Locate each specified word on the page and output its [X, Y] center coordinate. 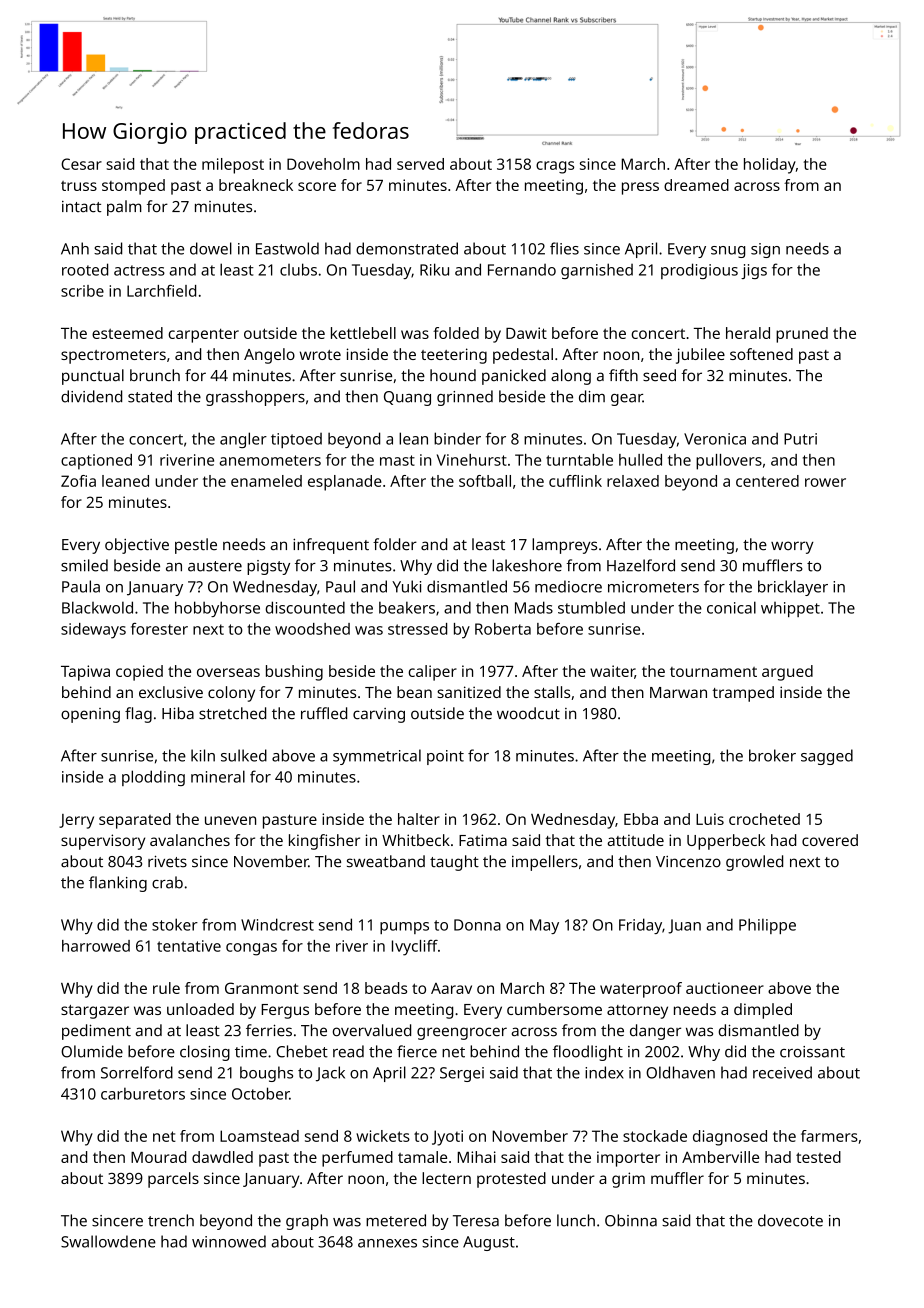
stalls [552, 692]
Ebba [641, 819]
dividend [91, 396]
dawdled [222, 1157]
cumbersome [554, 1009]
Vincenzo [688, 862]
